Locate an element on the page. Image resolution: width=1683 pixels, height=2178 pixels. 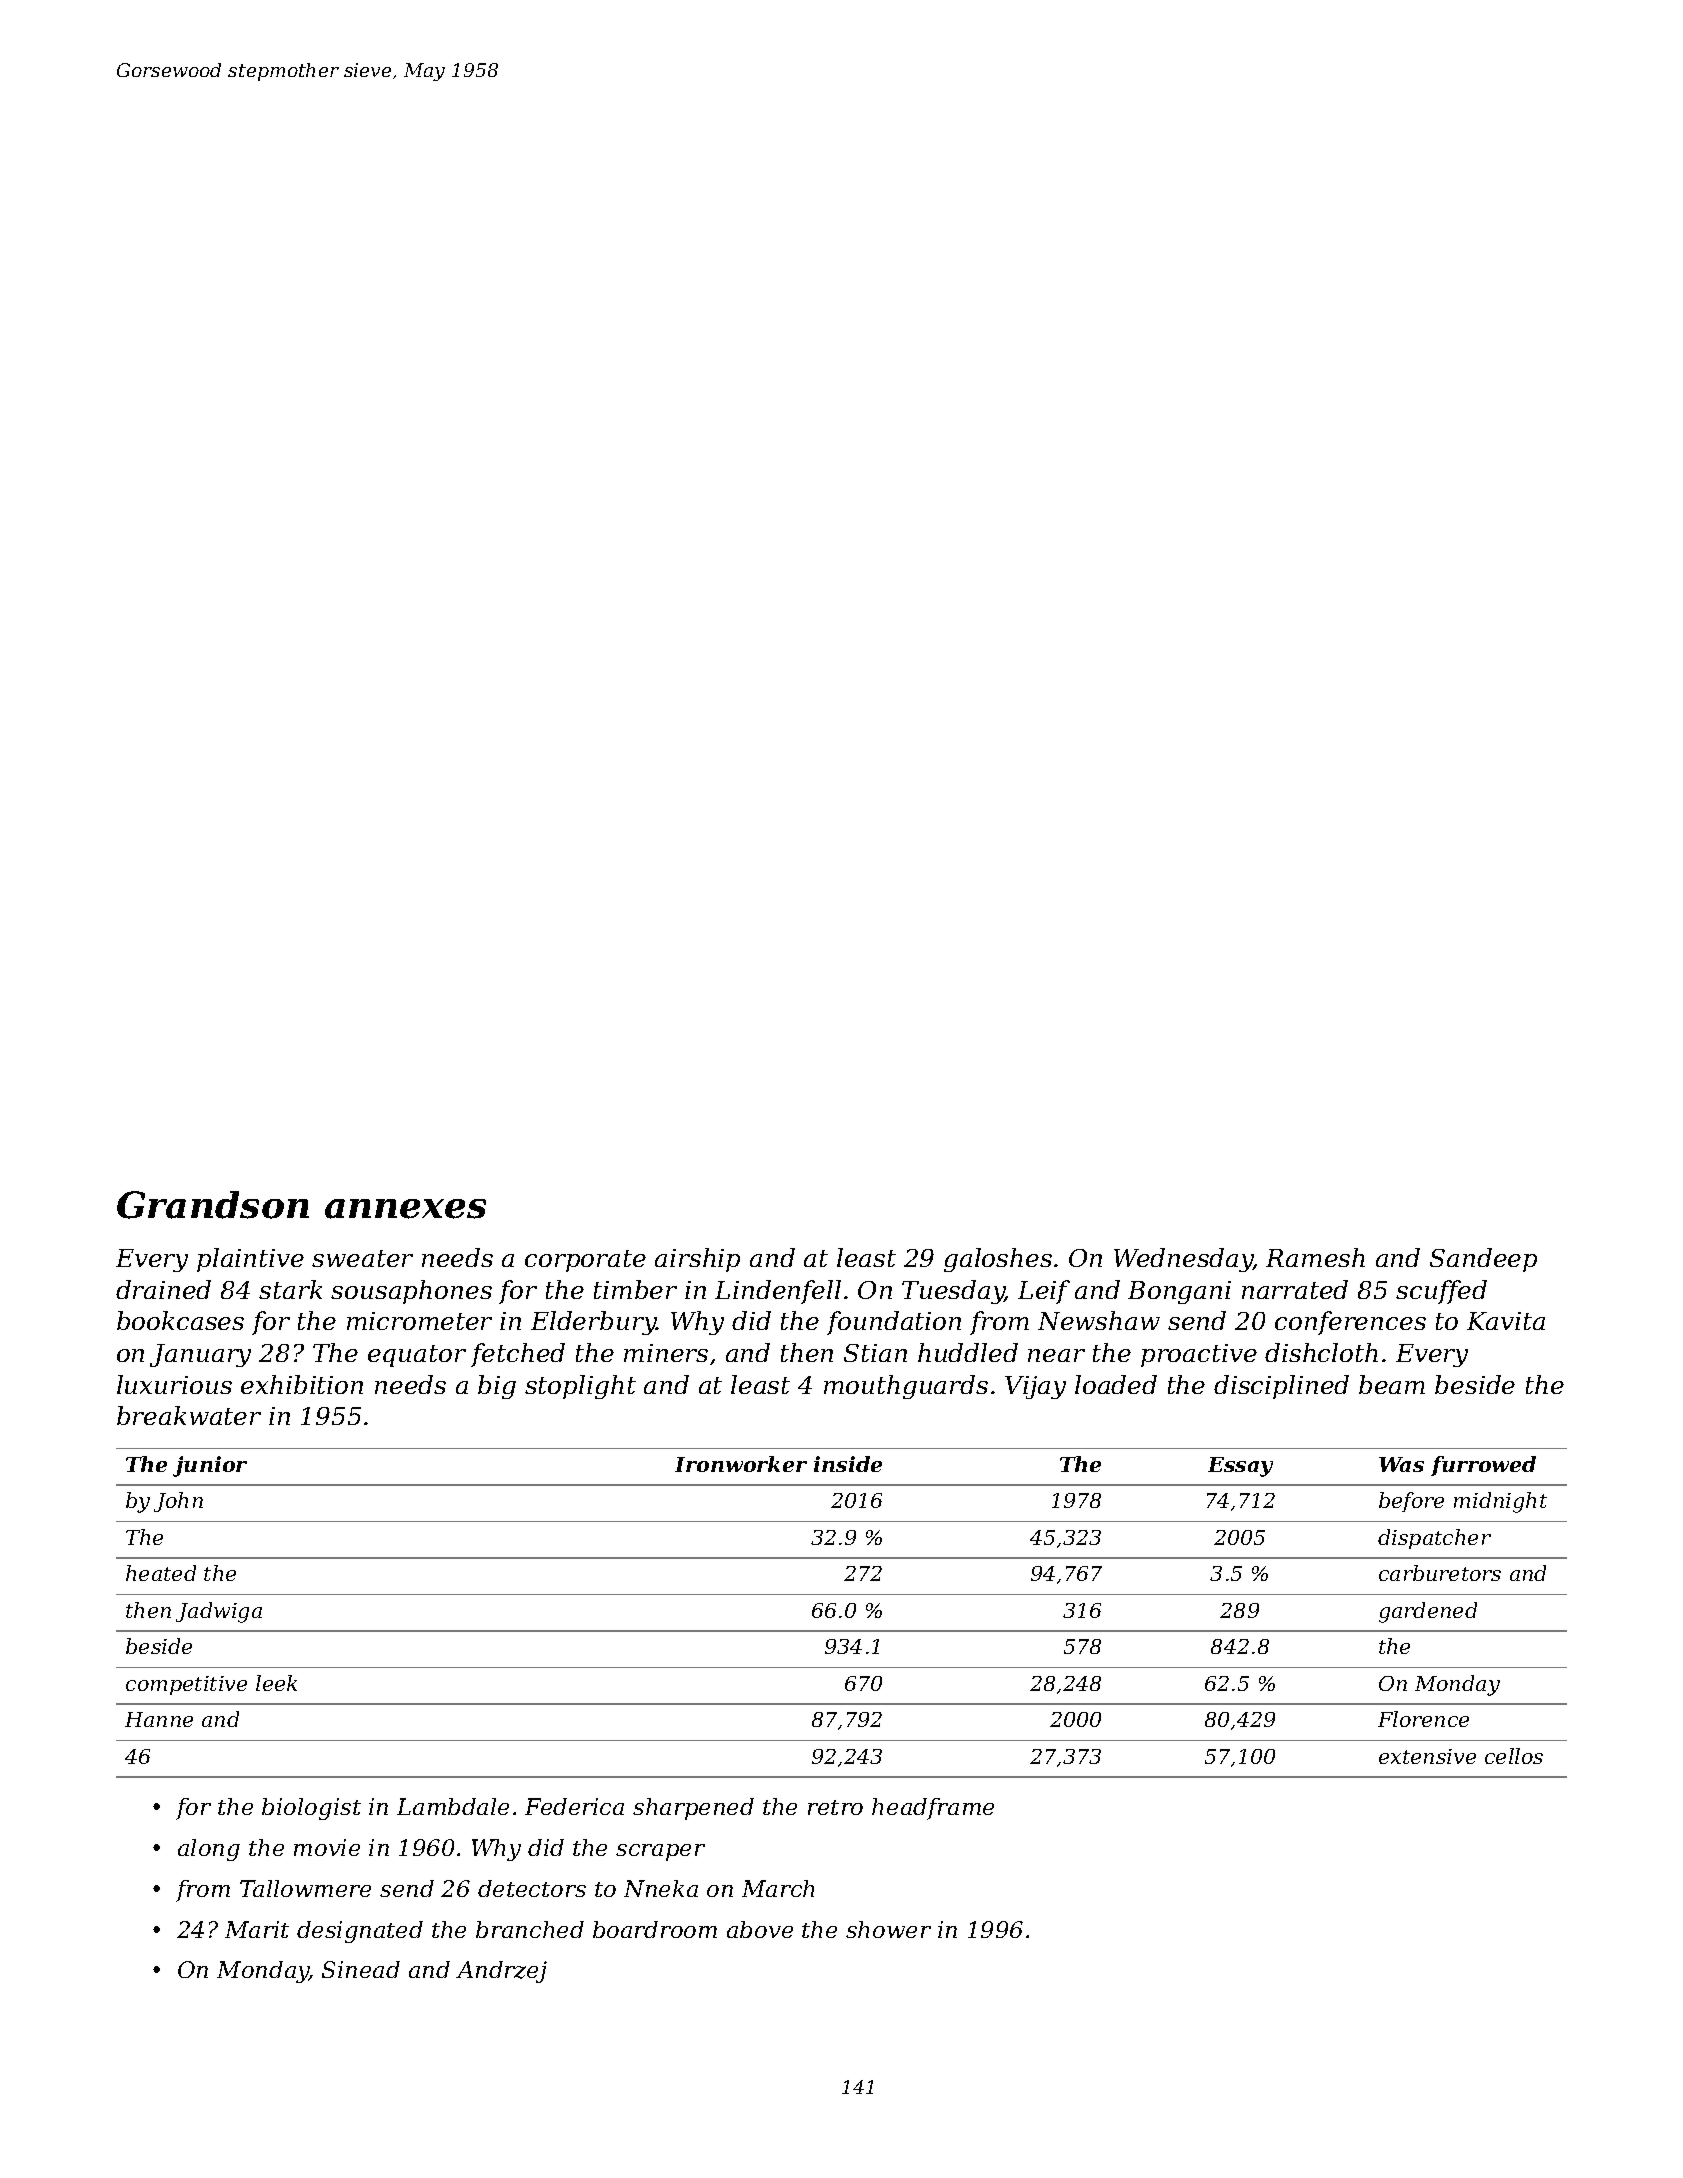
gardened is located at coordinates (1428, 1612).
